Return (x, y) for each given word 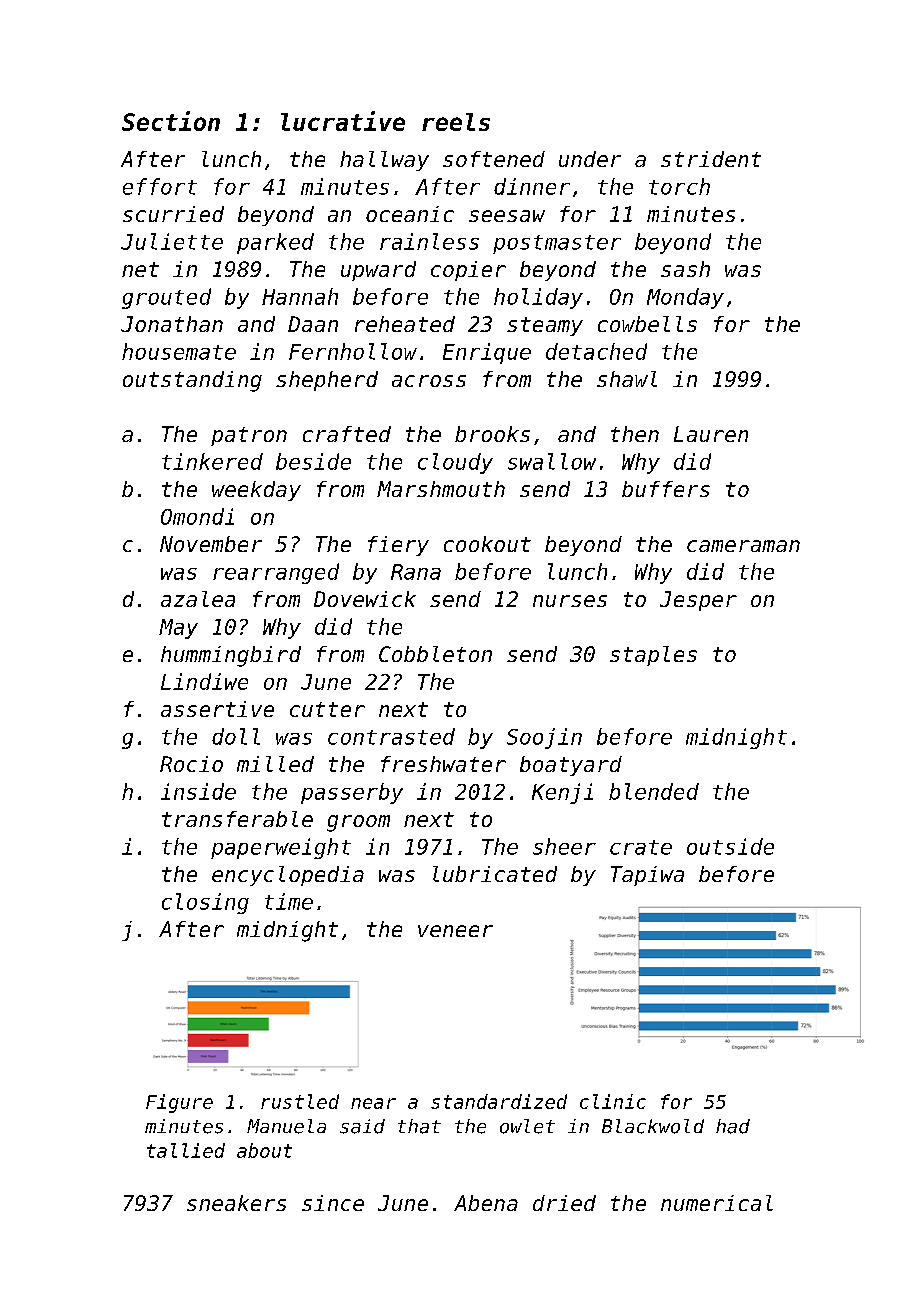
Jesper (698, 601)
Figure (179, 1103)
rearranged (276, 573)
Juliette (172, 241)
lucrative (343, 121)
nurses (570, 601)
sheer (564, 846)
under (590, 159)
